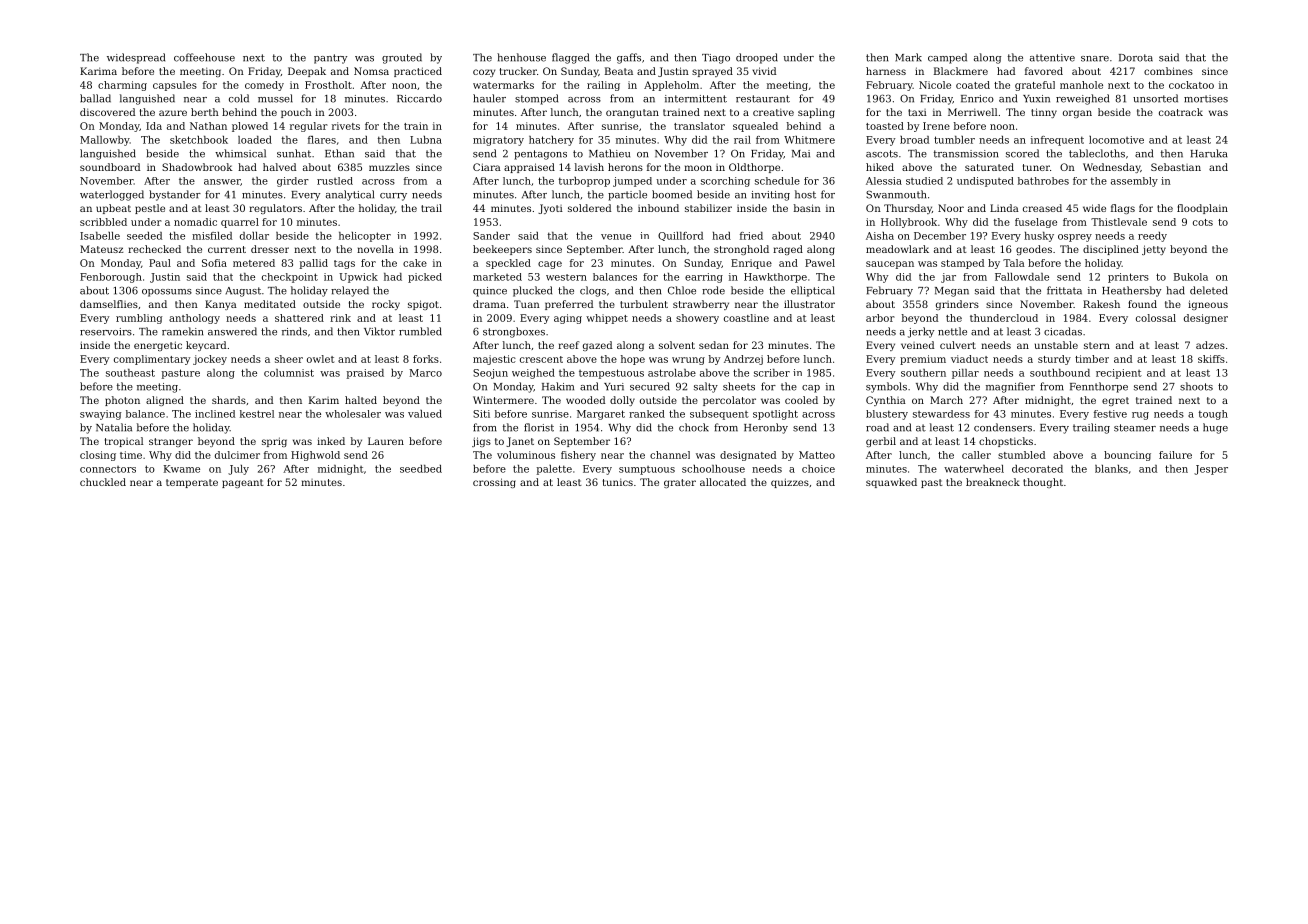 This image has width=1308, height=924. What do you see at coordinates (917, 112) in the image?
I see `taxi` at bounding box center [917, 112].
